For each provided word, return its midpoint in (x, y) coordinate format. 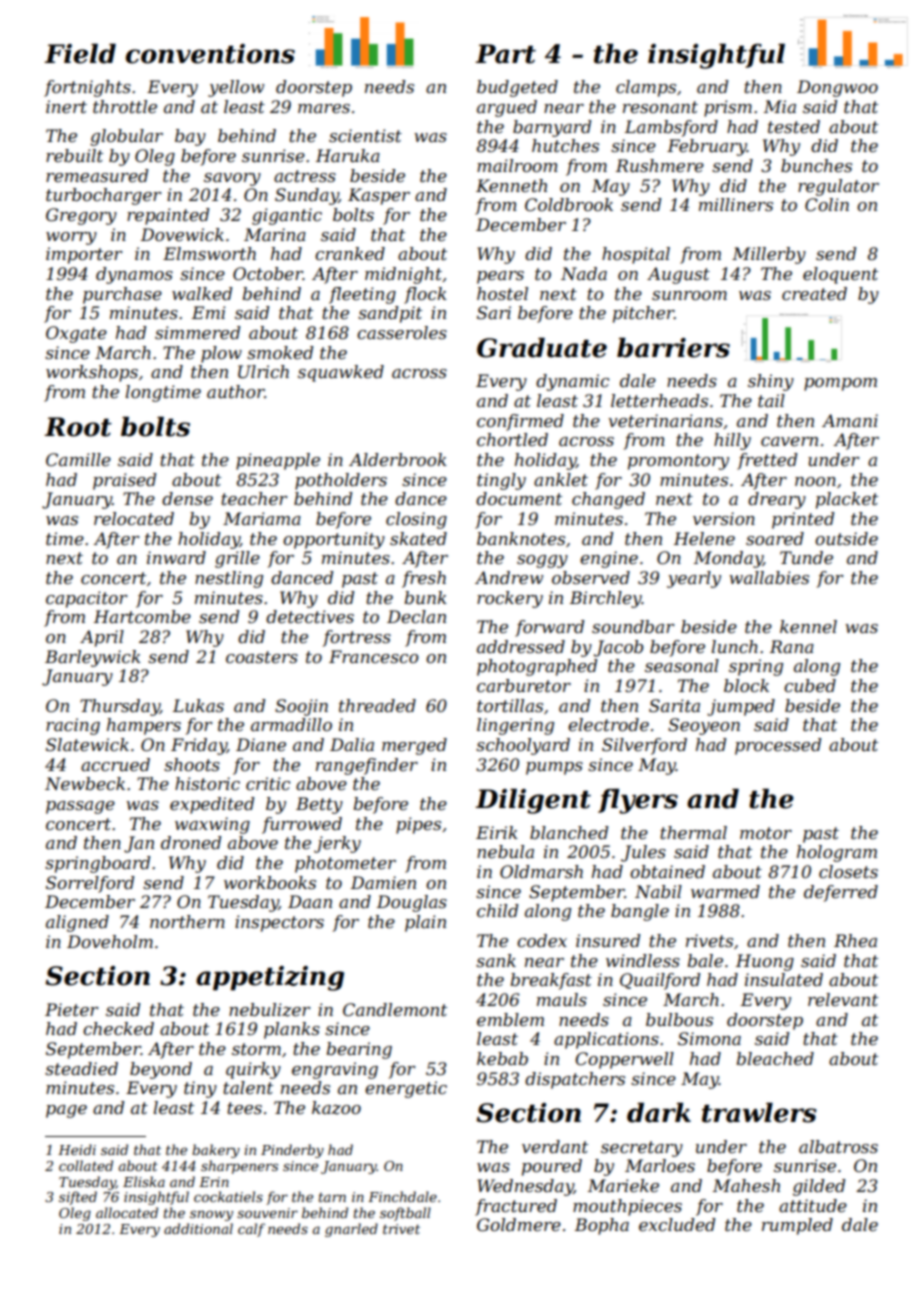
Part (505, 54)
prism (728, 108)
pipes (418, 825)
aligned (77, 923)
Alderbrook (398, 459)
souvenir (267, 1213)
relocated (134, 518)
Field (80, 53)
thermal (693, 832)
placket (847, 500)
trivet (401, 1229)
